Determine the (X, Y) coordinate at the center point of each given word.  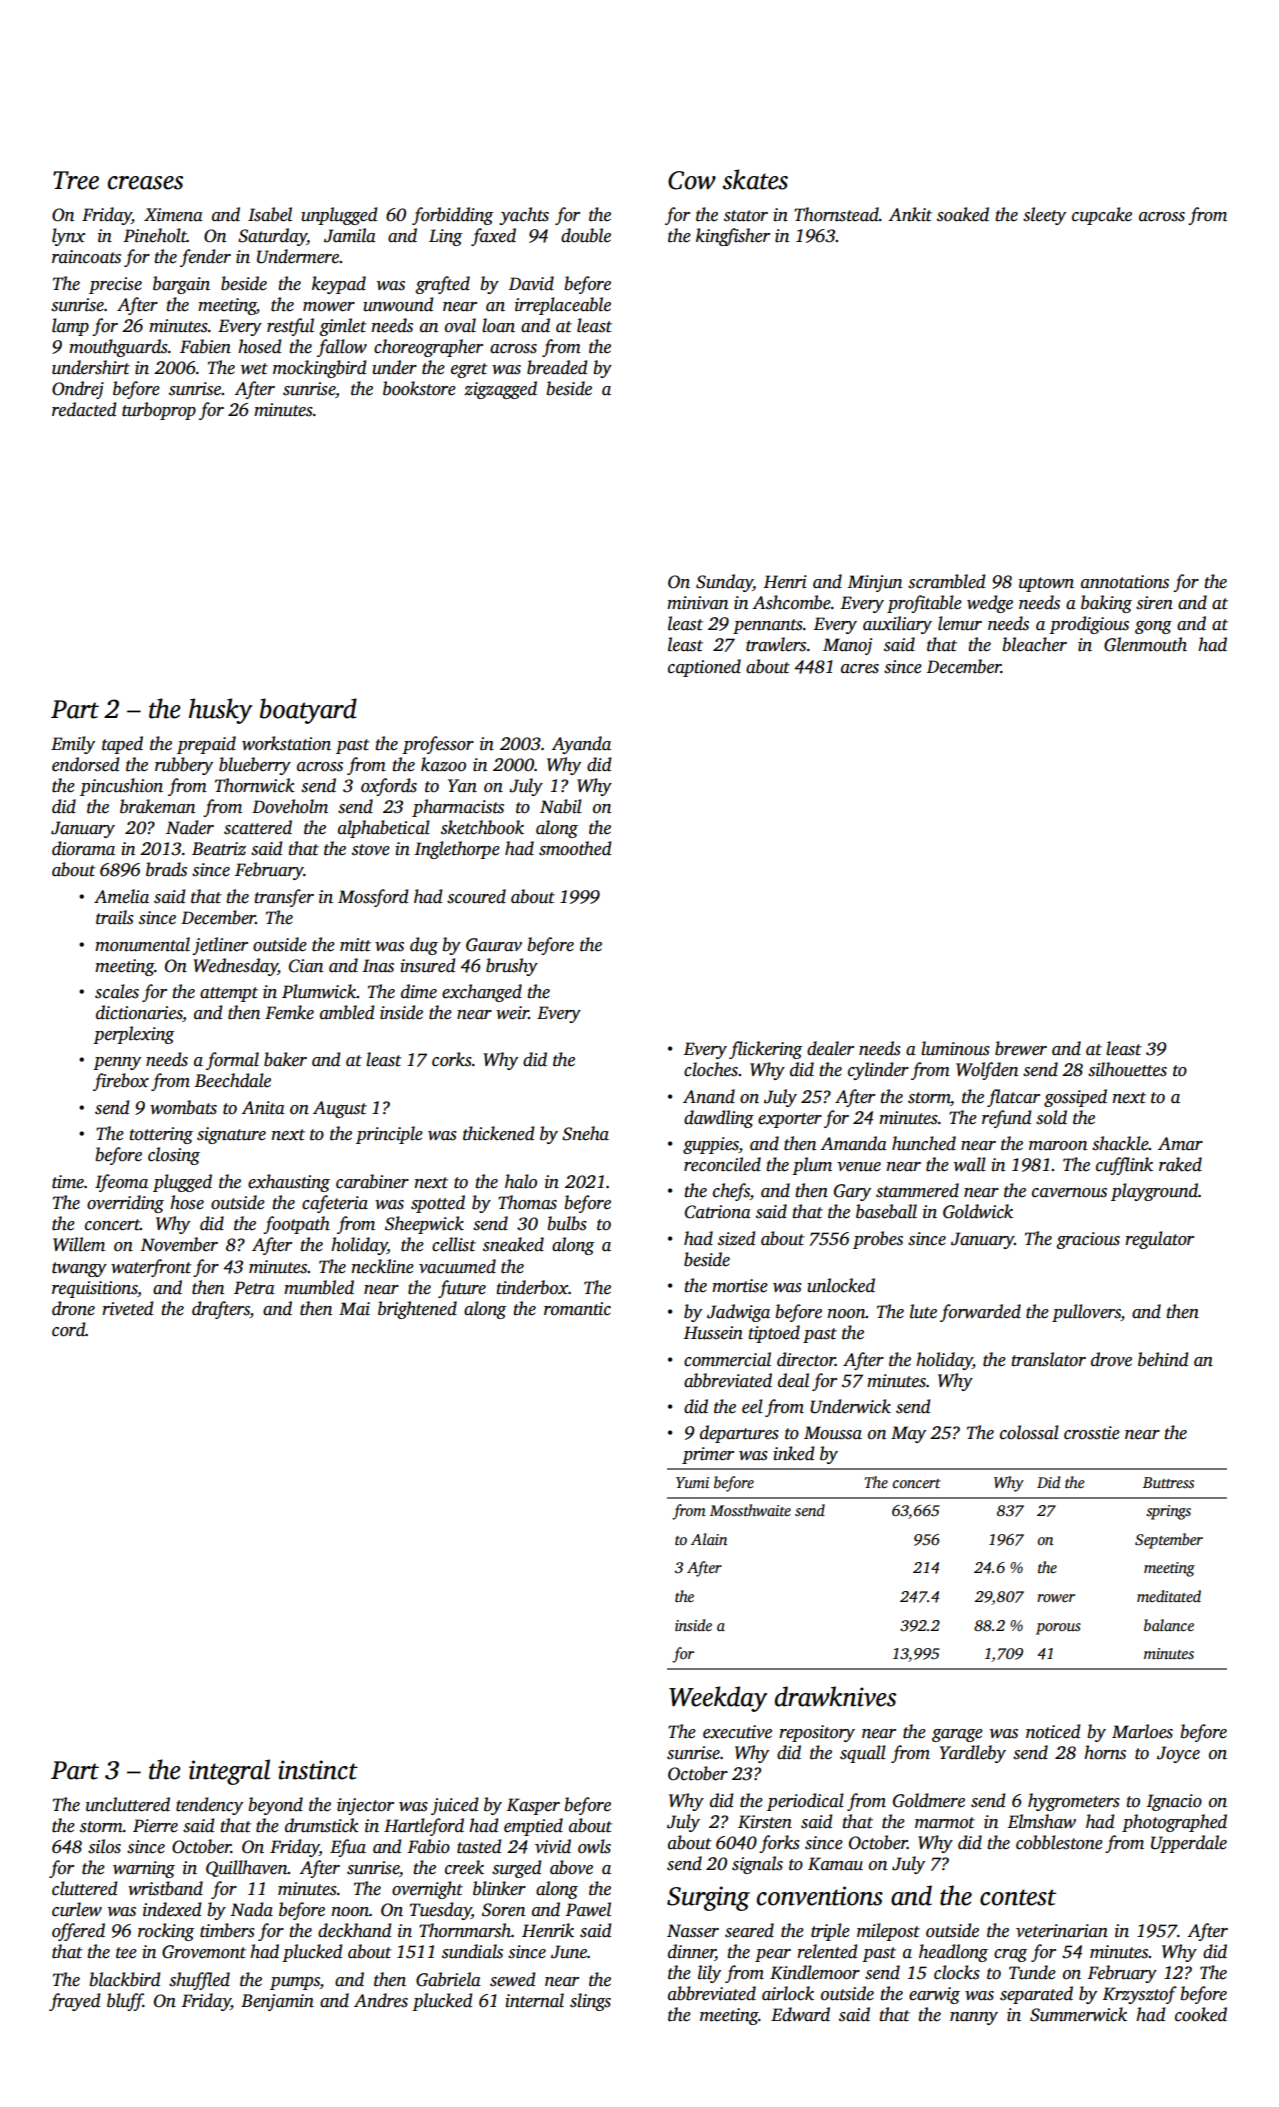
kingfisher (733, 237)
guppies (711, 1145)
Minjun (875, 583)
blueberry (255, 766)
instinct (318, 1770)
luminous (955, 1048)
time (68, 1182)
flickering (765, 1050)
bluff (125, 2002)
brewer (1021, 1048)
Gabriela (448, 1979)
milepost (888, 1932)
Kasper (533, 1806)
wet (254, 369)
